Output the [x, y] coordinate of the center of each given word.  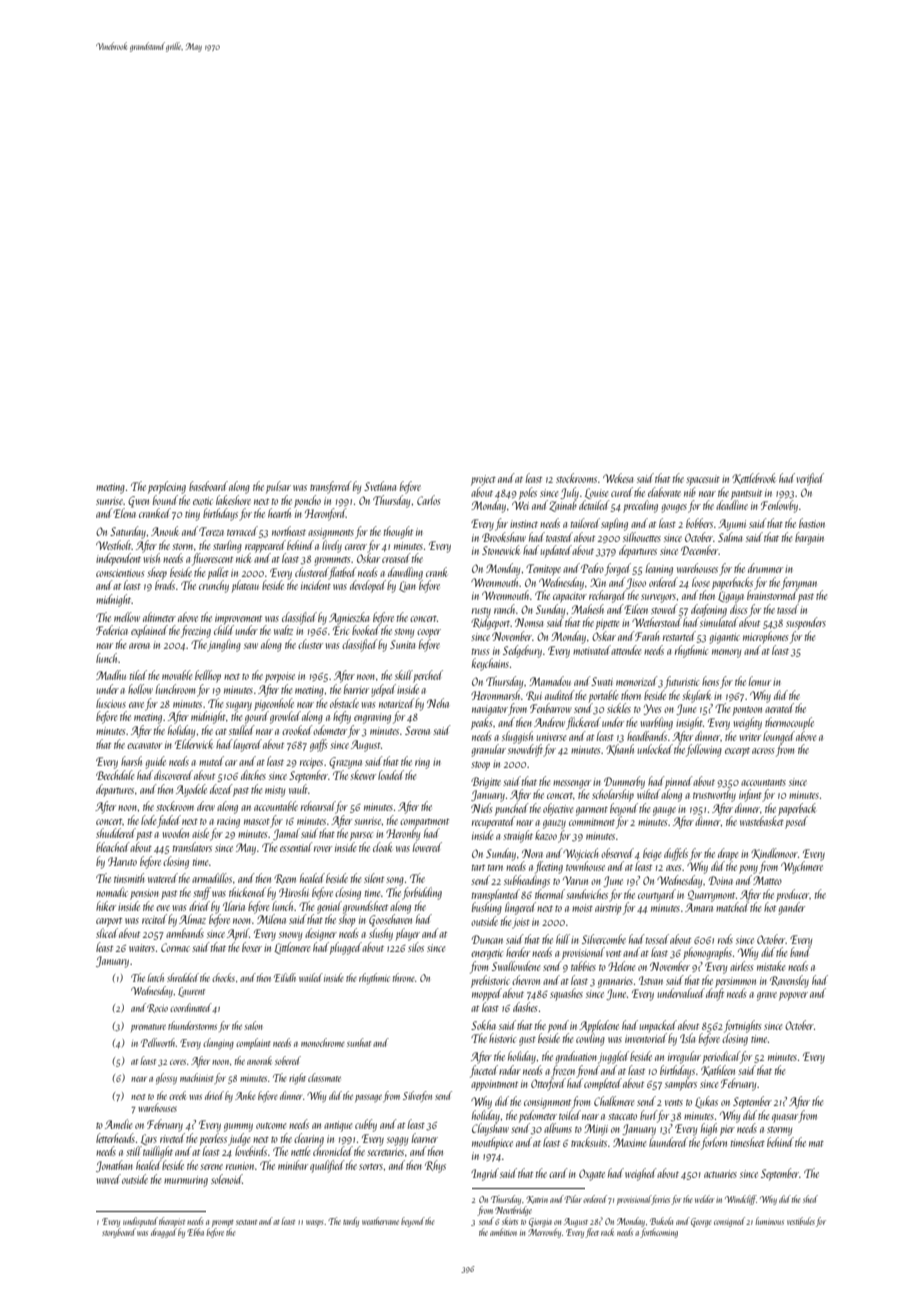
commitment [592, 822]
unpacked [658, 1026]
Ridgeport [490, 623]
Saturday [128, 532]
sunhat [359, 1042]
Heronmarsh [495, 695]
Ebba [195, 1232]
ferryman [799, 583]
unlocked [655, 749]
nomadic [112, 892]
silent [374, 878]
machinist [197, 1077]
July [569, 493]
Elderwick [194, 744]
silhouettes [642, 537]
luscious [111, 703]
